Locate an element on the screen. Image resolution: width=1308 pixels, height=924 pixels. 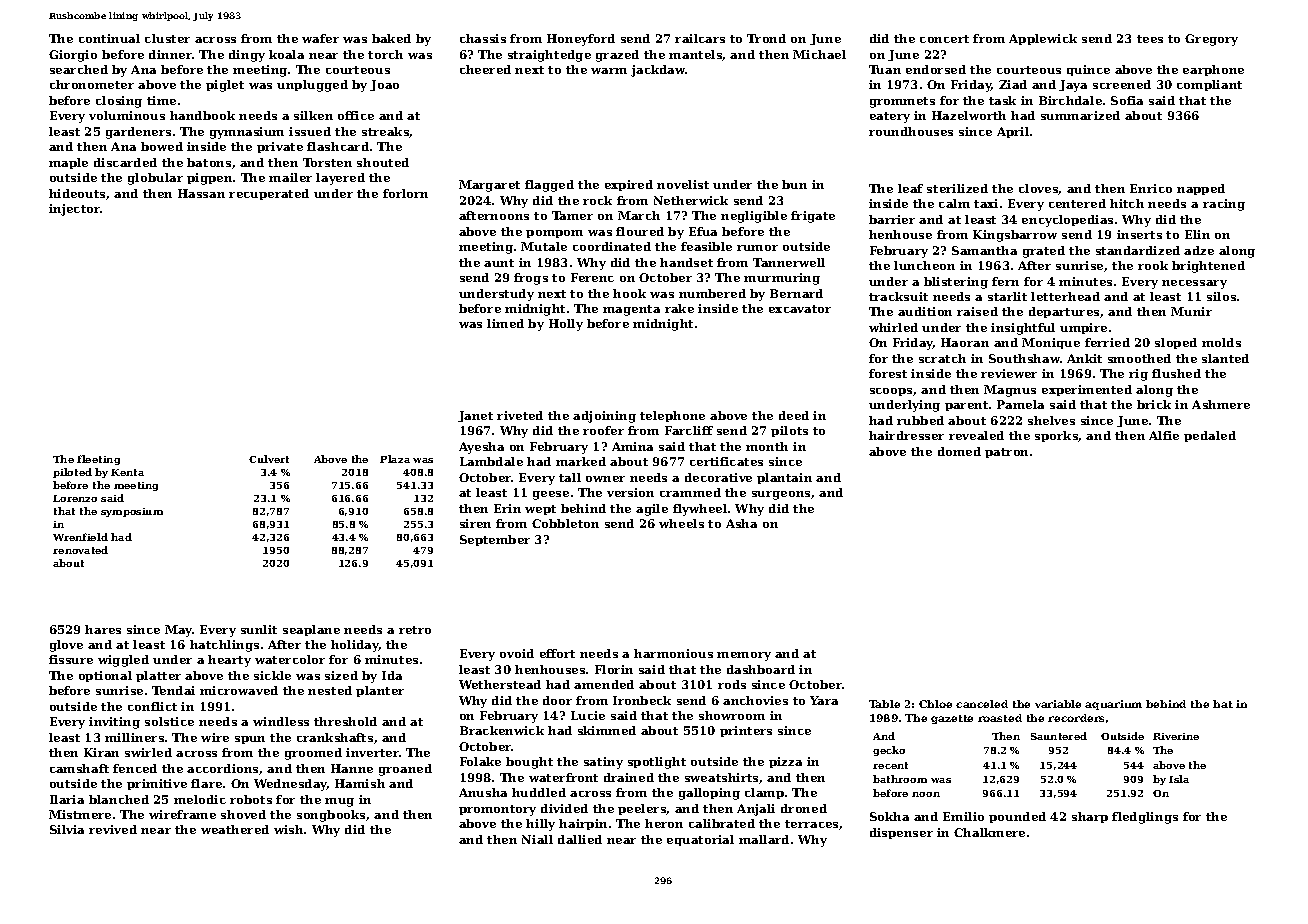
fledglings is located at coordinates (1145, 818).
